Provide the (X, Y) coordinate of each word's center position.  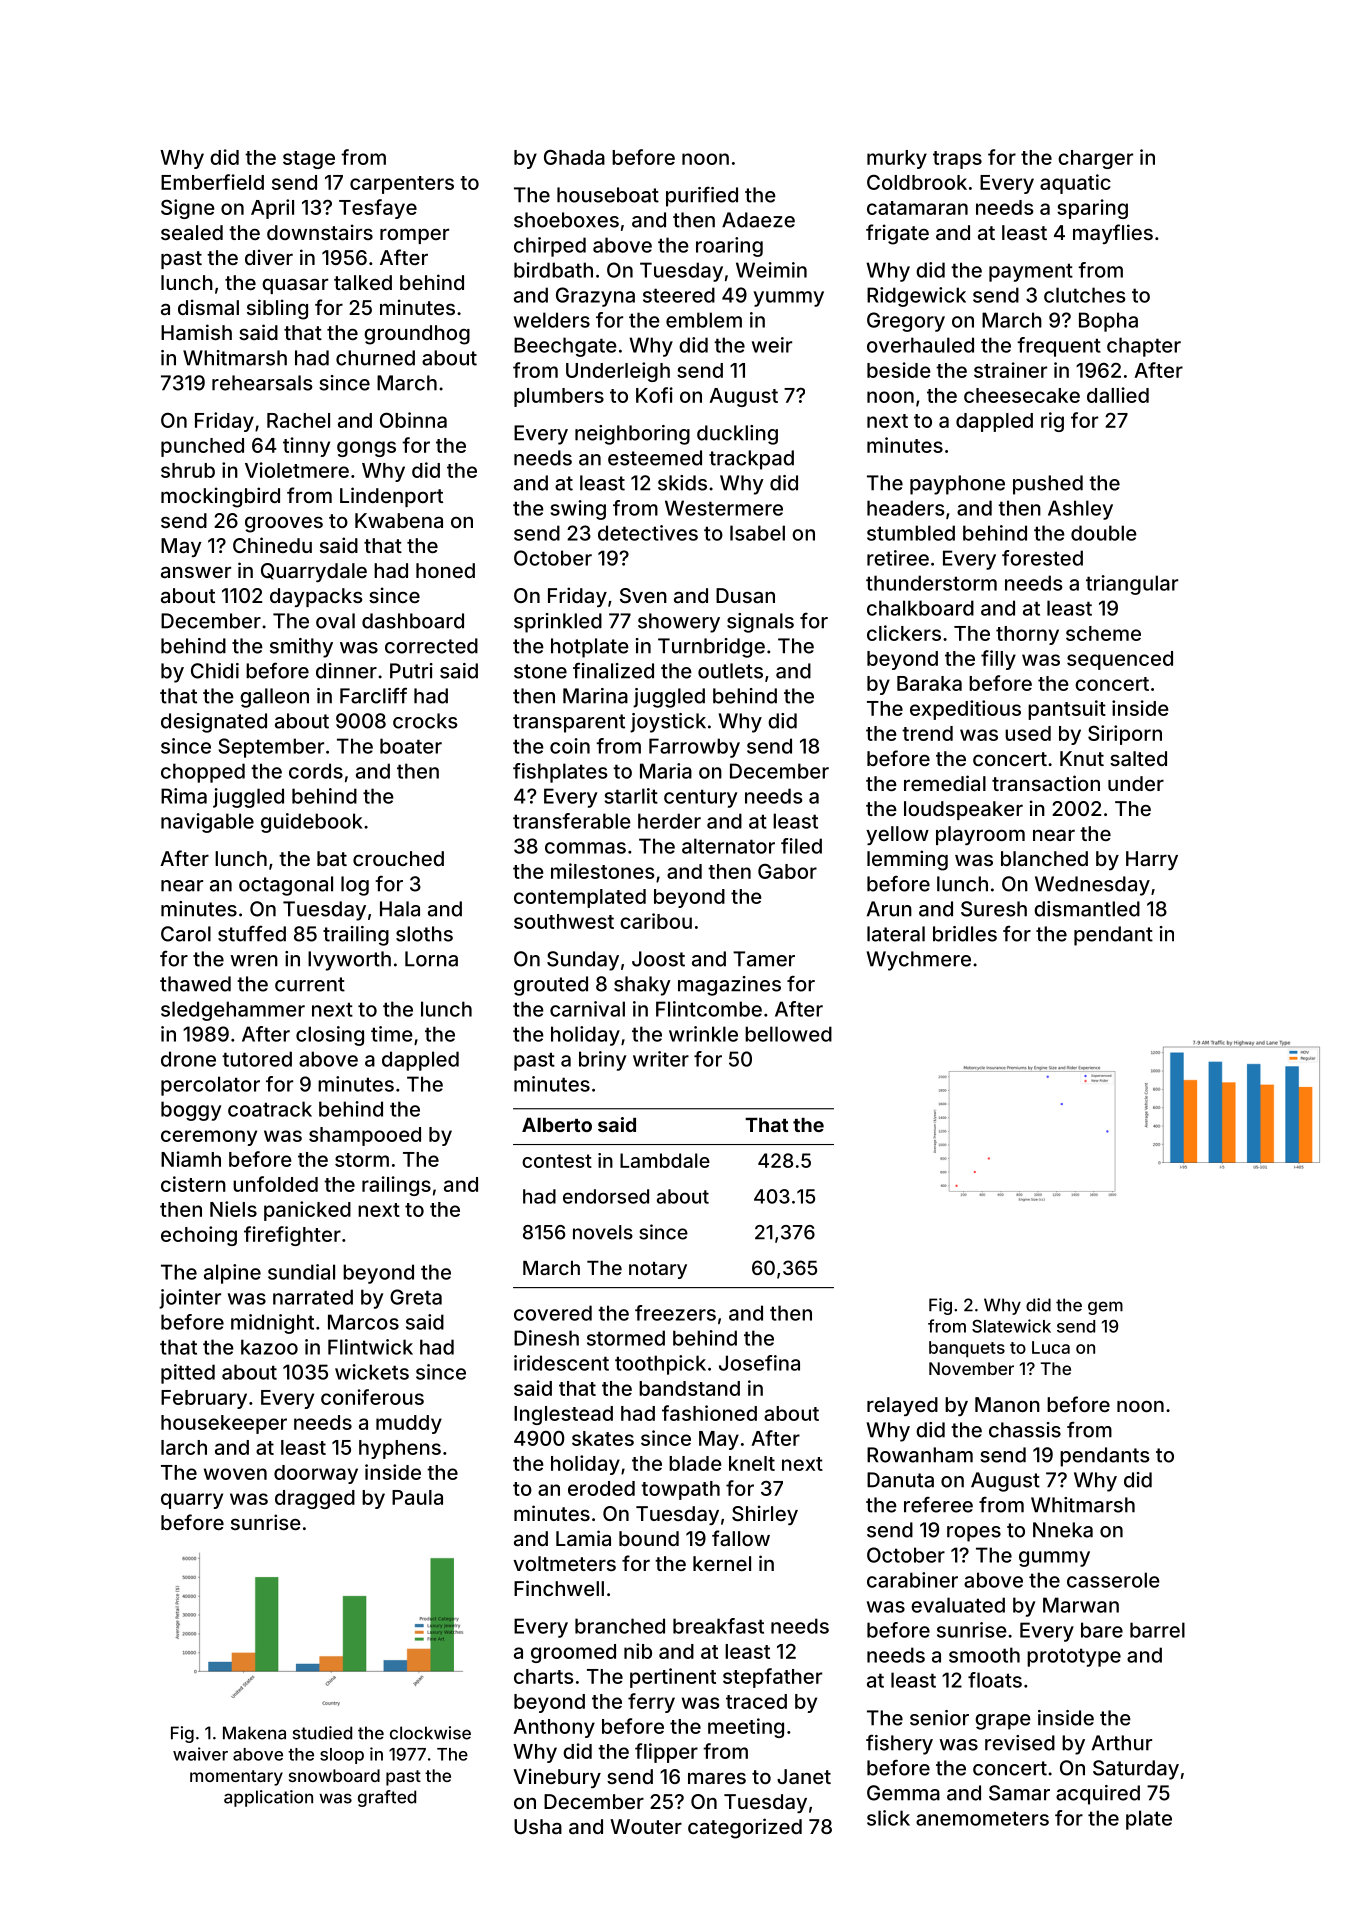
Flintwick (370, 1347)
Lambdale (665, 1160)
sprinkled (558, 623)
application (268, 1798)
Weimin (771, 270)
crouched (398, 858)
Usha (538, 1826)
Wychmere (919, 961)
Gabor (787, 871)
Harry (1152, 860)
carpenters (402, 185)
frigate (897, 234)
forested (1042, 558)
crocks (425, 721)
